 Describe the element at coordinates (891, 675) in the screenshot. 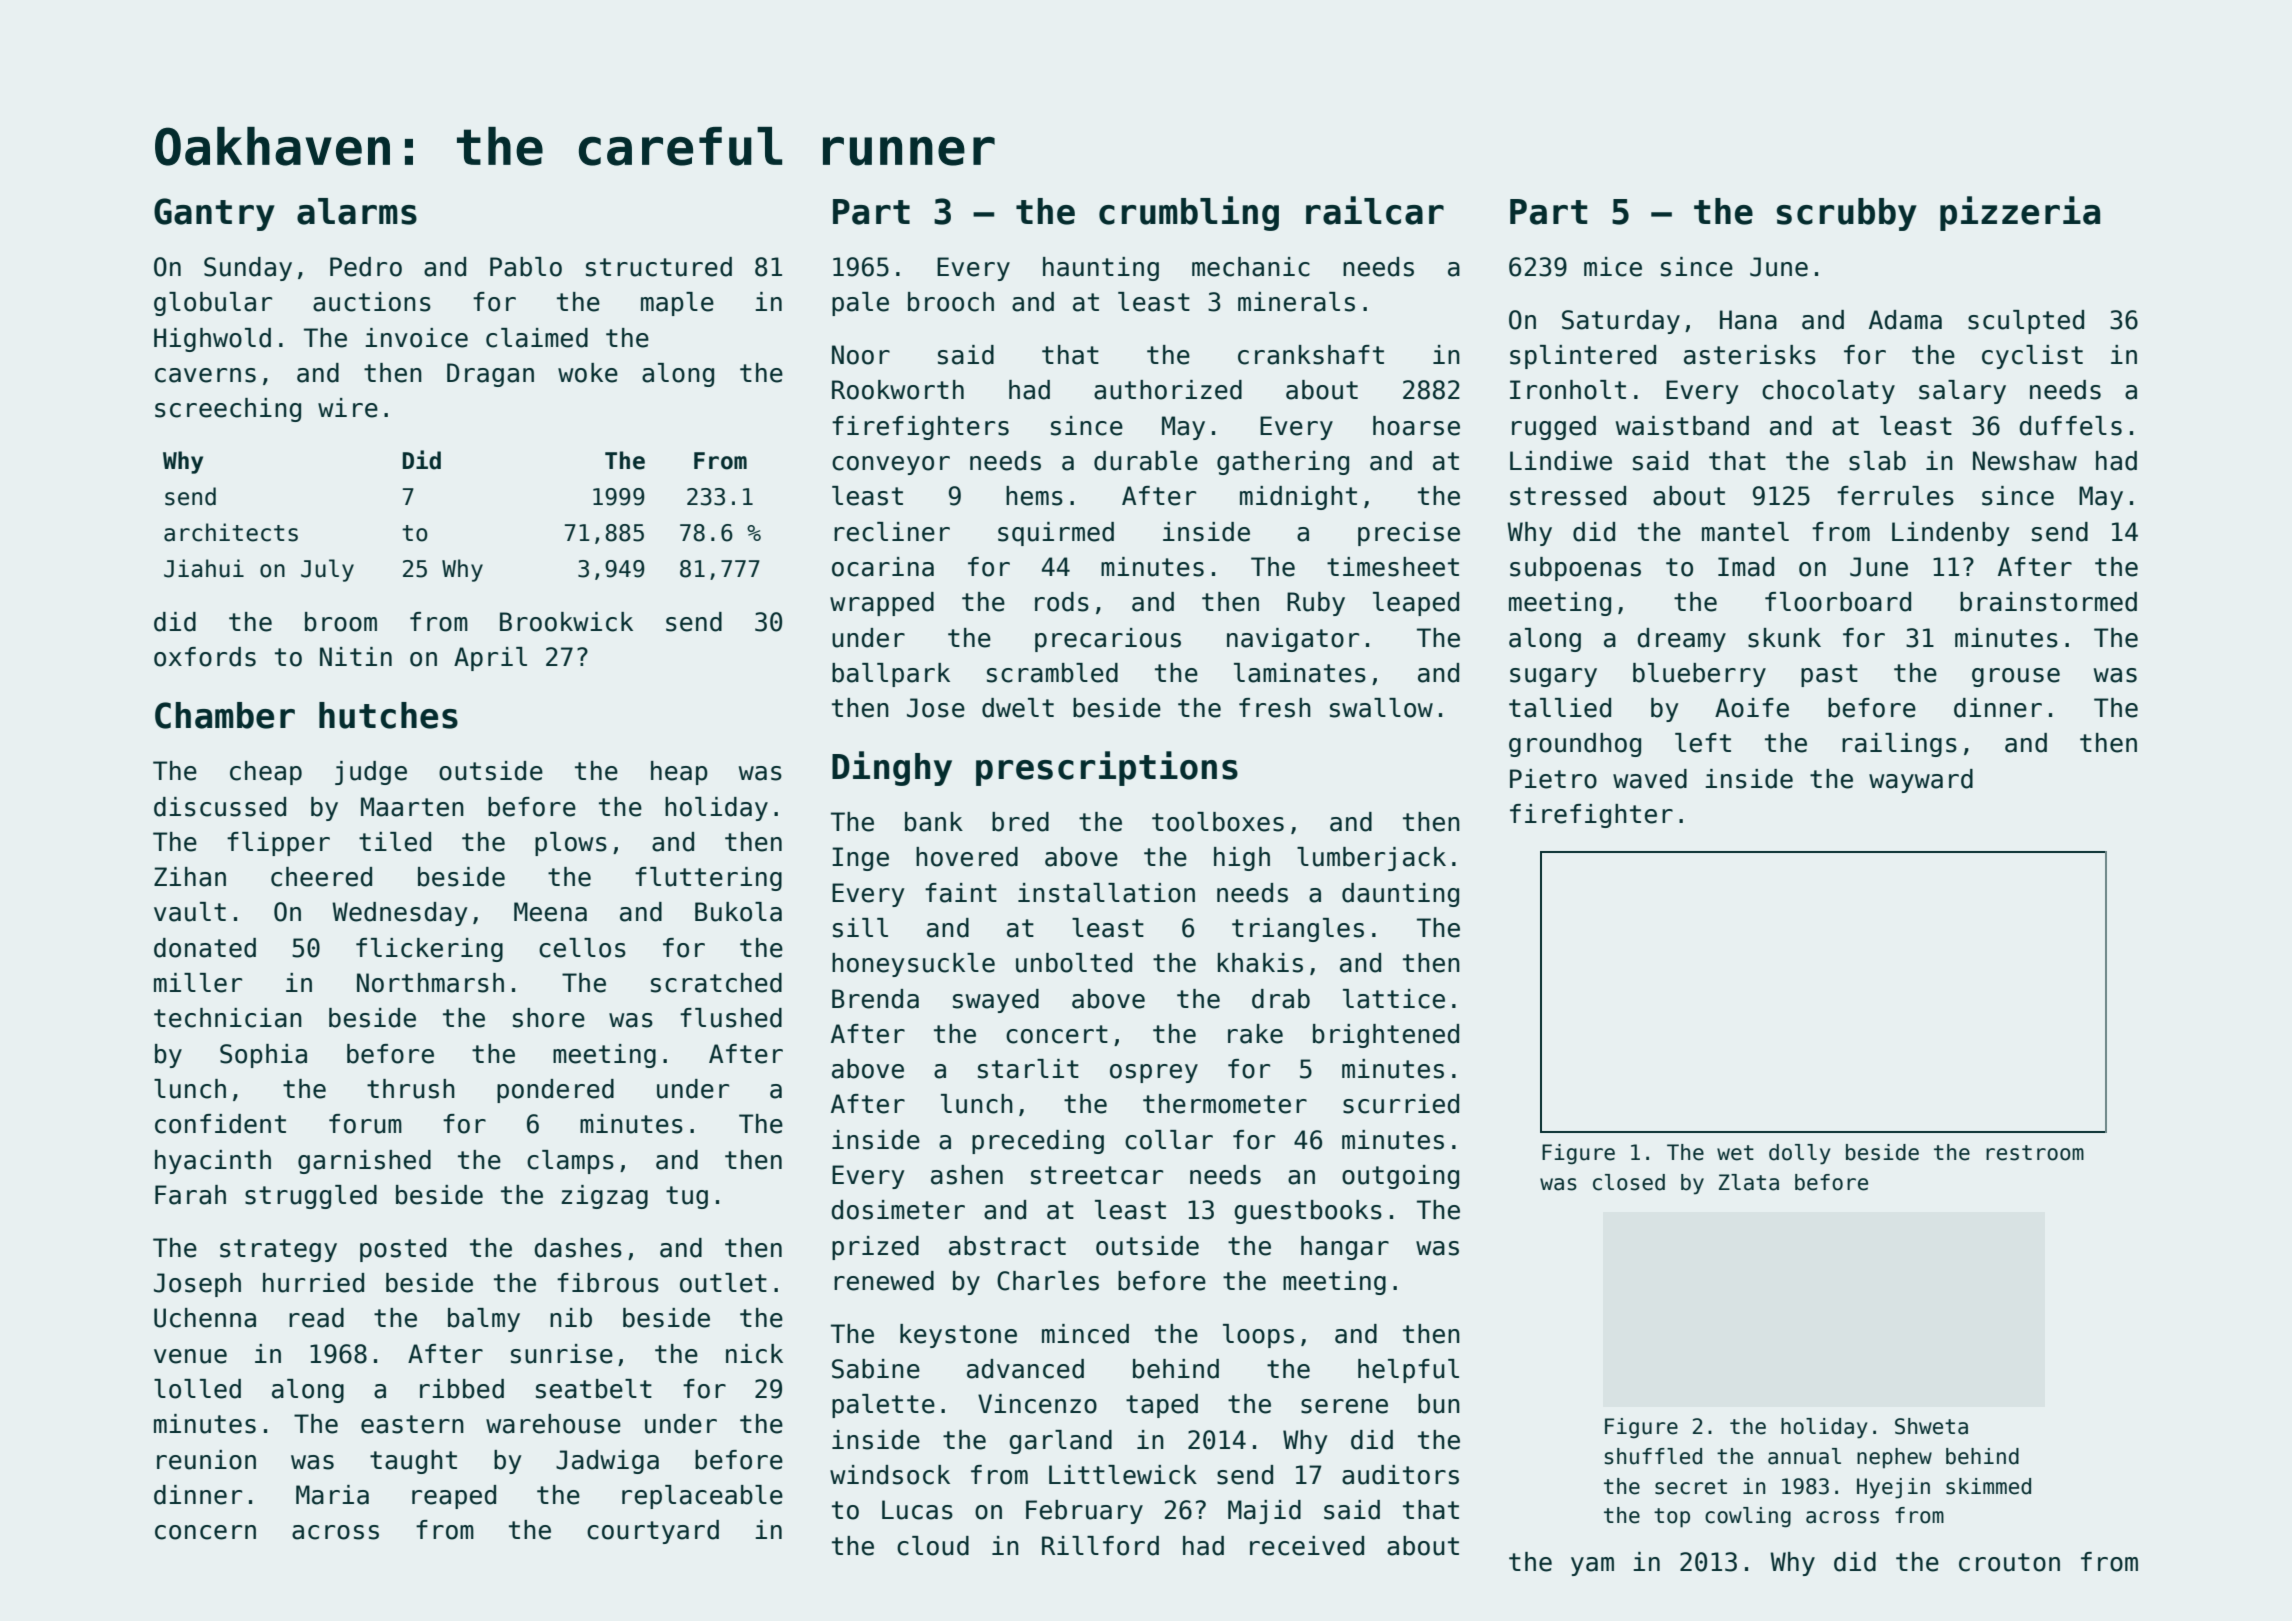

I see `ballpark` at that location.
